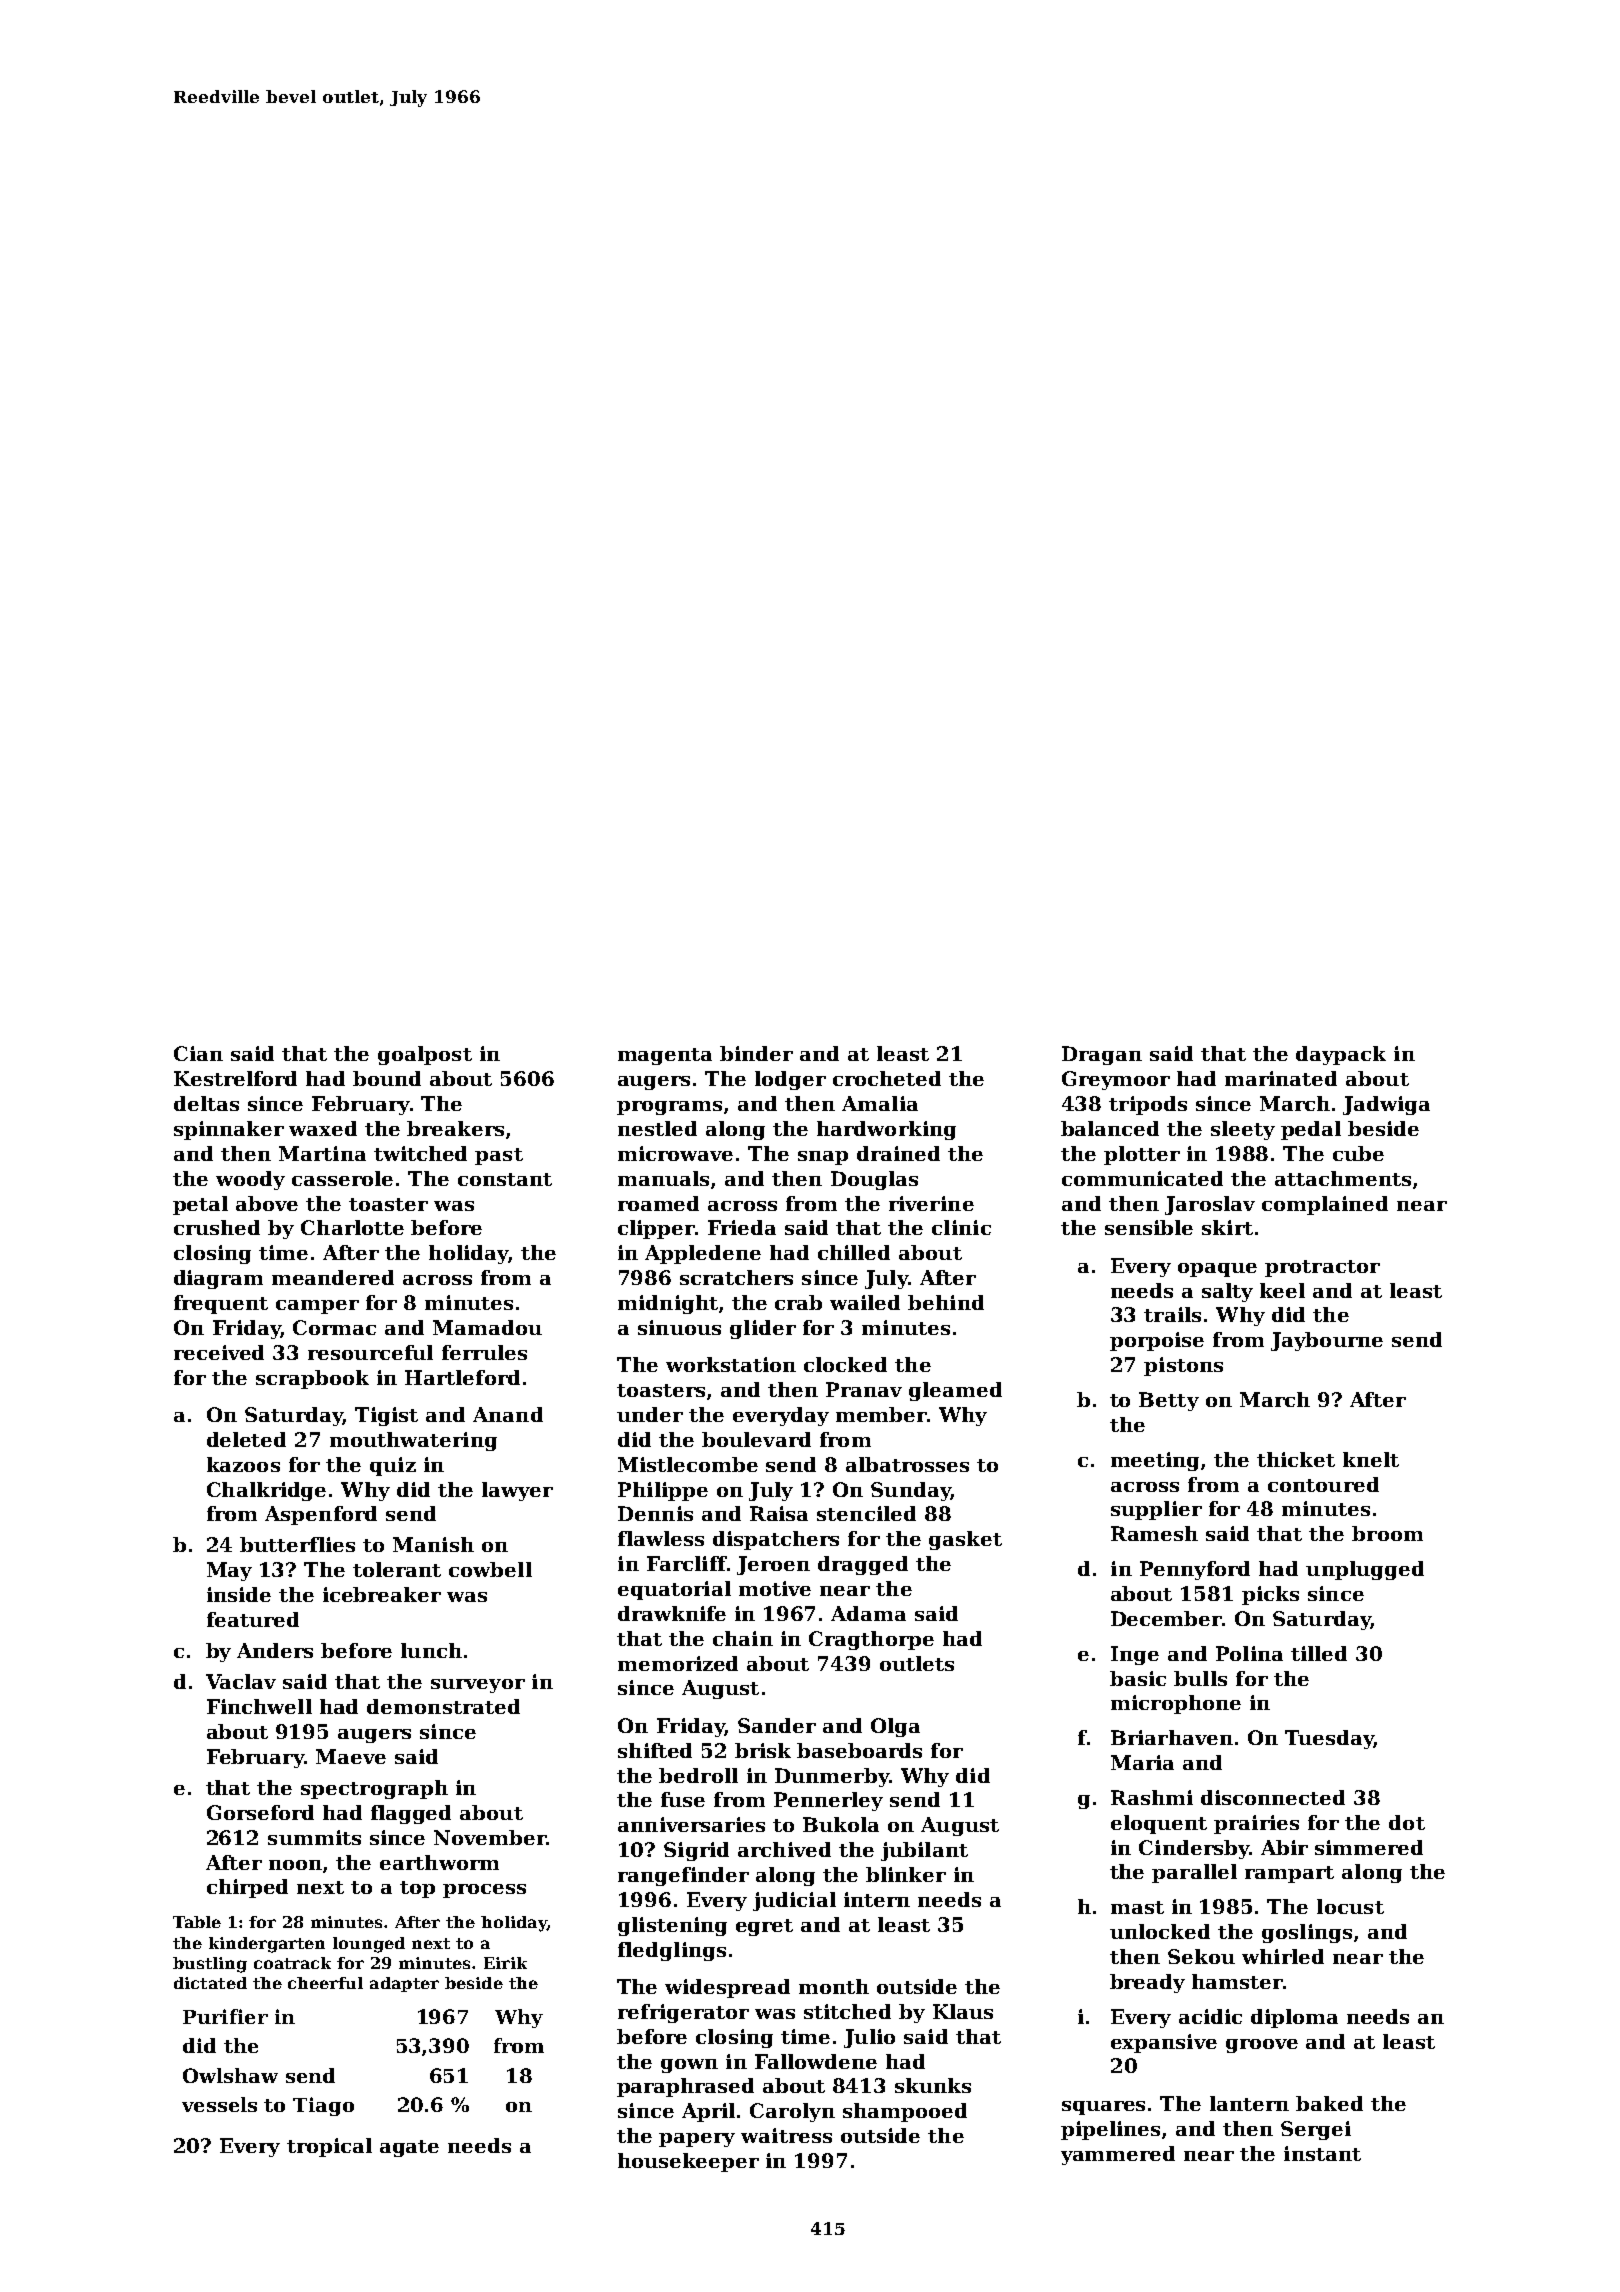  I want to click on basic, so click(1138, 1678).
